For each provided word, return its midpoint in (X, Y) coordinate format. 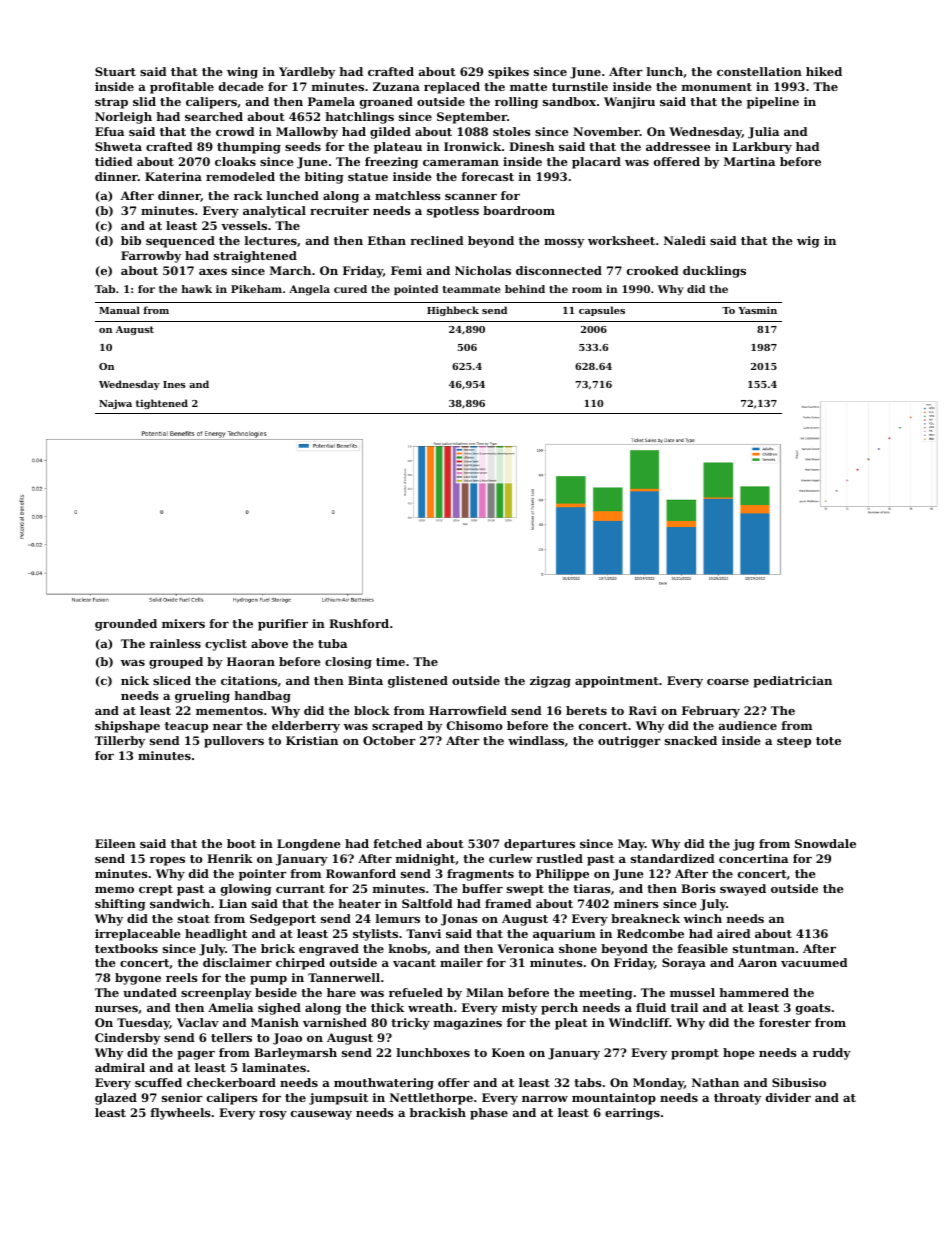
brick (278, 948)
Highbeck (453, 311)
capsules (602, 311)
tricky (410, 1024)
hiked (824, 71)
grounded (126, 625)
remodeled (240, 176)
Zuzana (396, 86)
